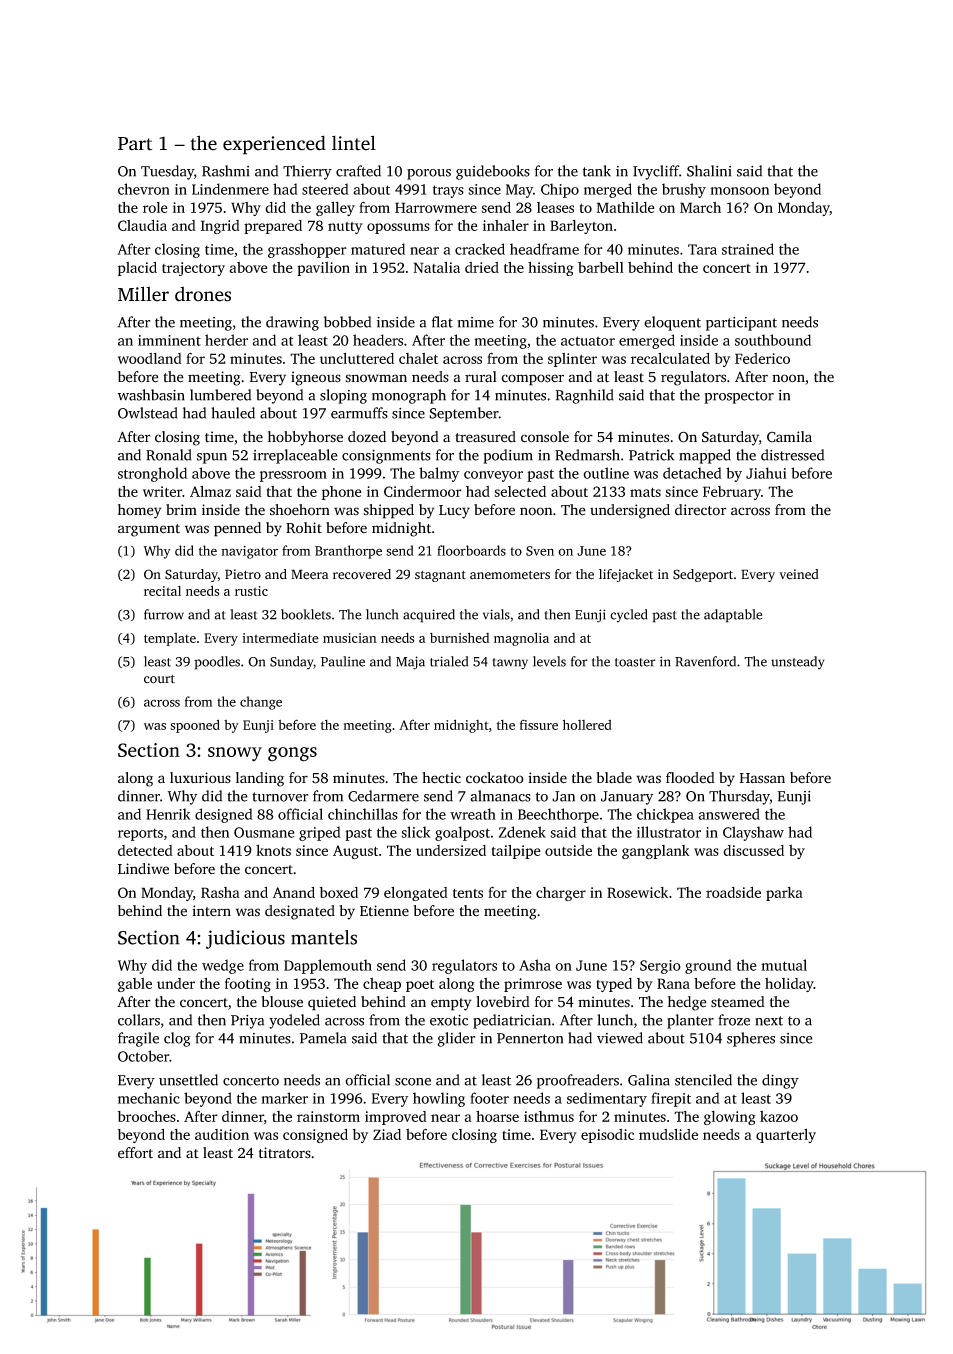 The image size is (953, 1354). What do you see at coordinates (442, 322) in the screenshot?
I see `flat` at bounding box center [442, 322].
